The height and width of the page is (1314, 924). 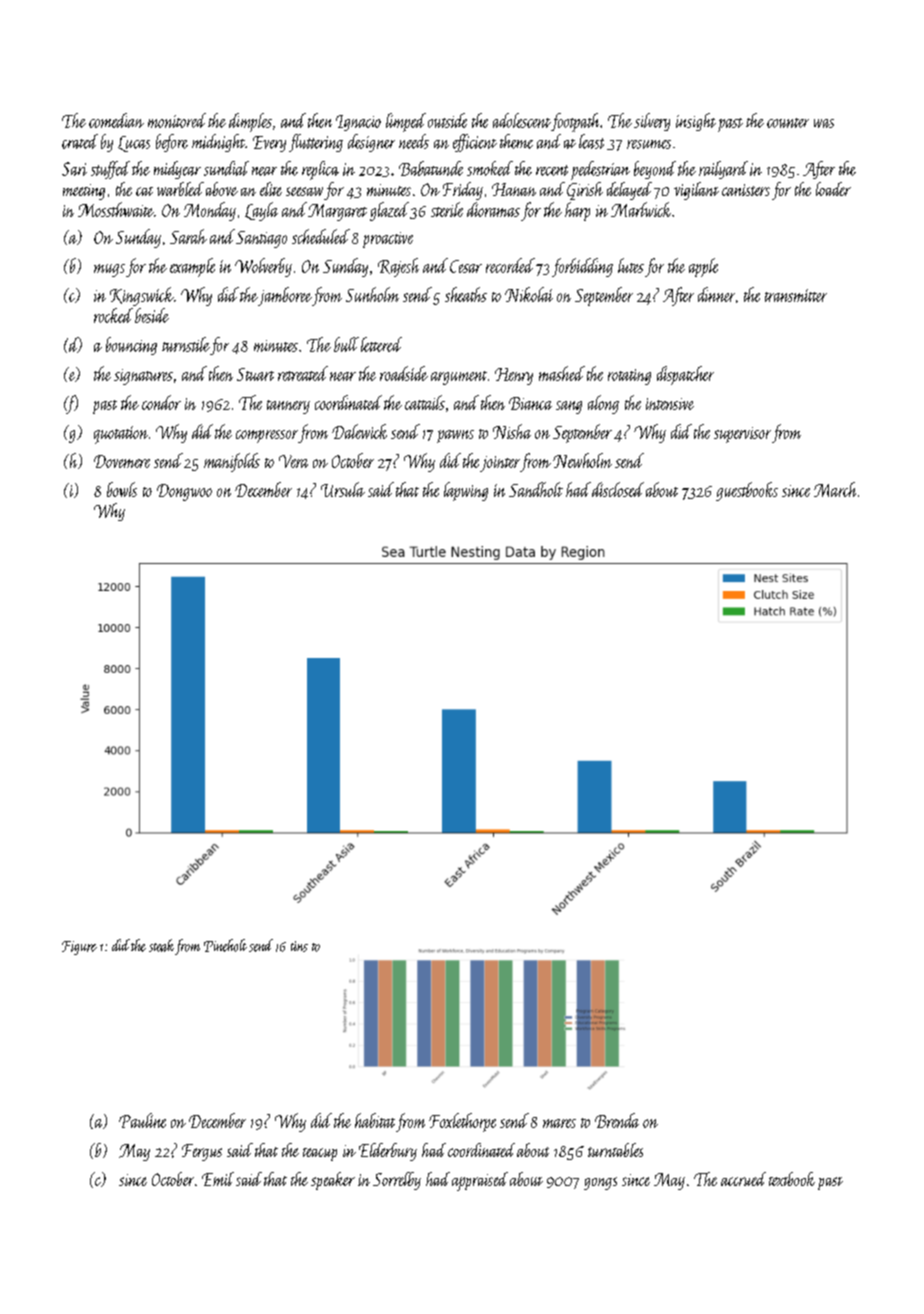 I want to click on Figure, so click(x=79, y=948).
